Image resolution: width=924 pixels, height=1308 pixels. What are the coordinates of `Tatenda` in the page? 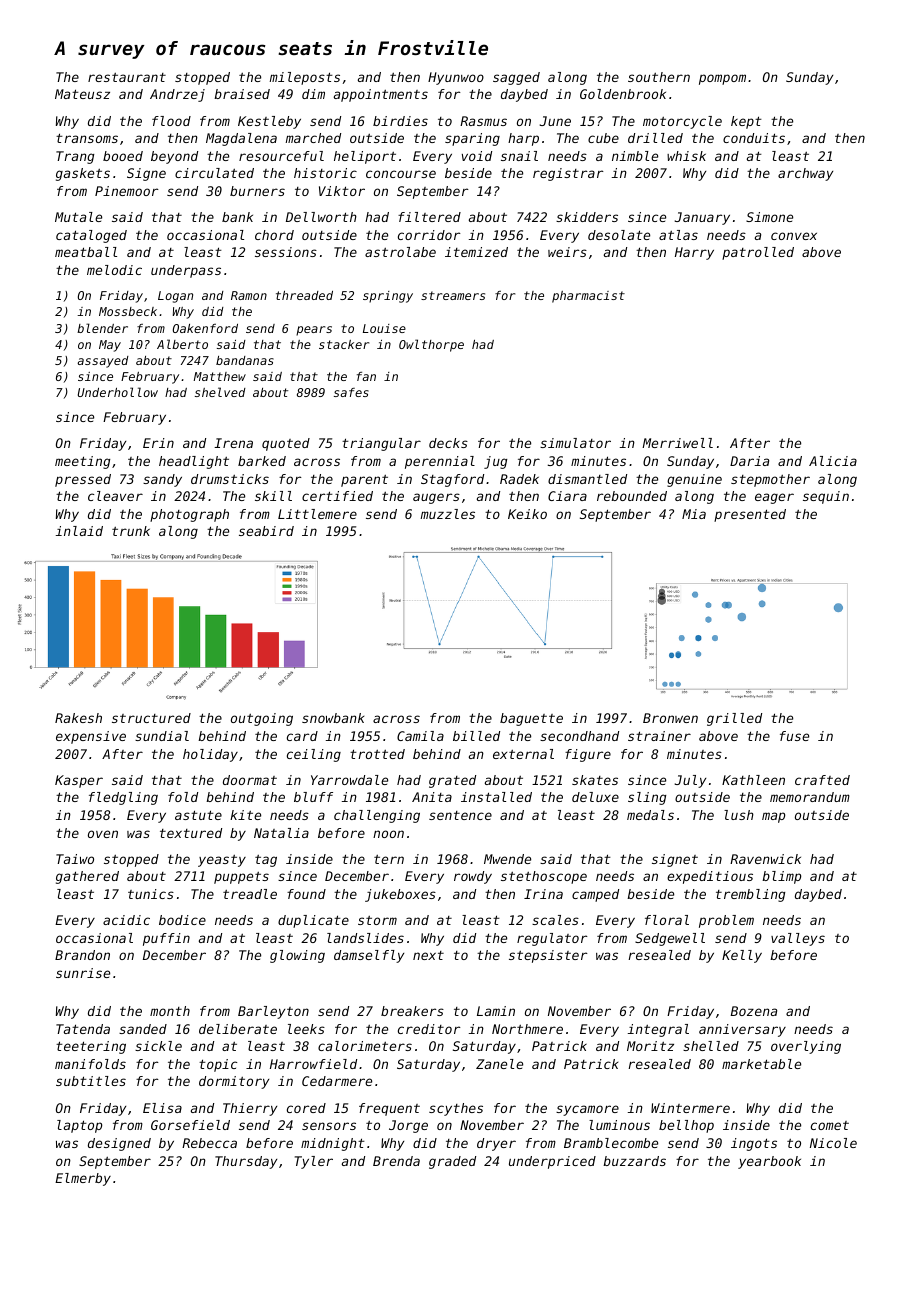 It's located at (83, 1029).
